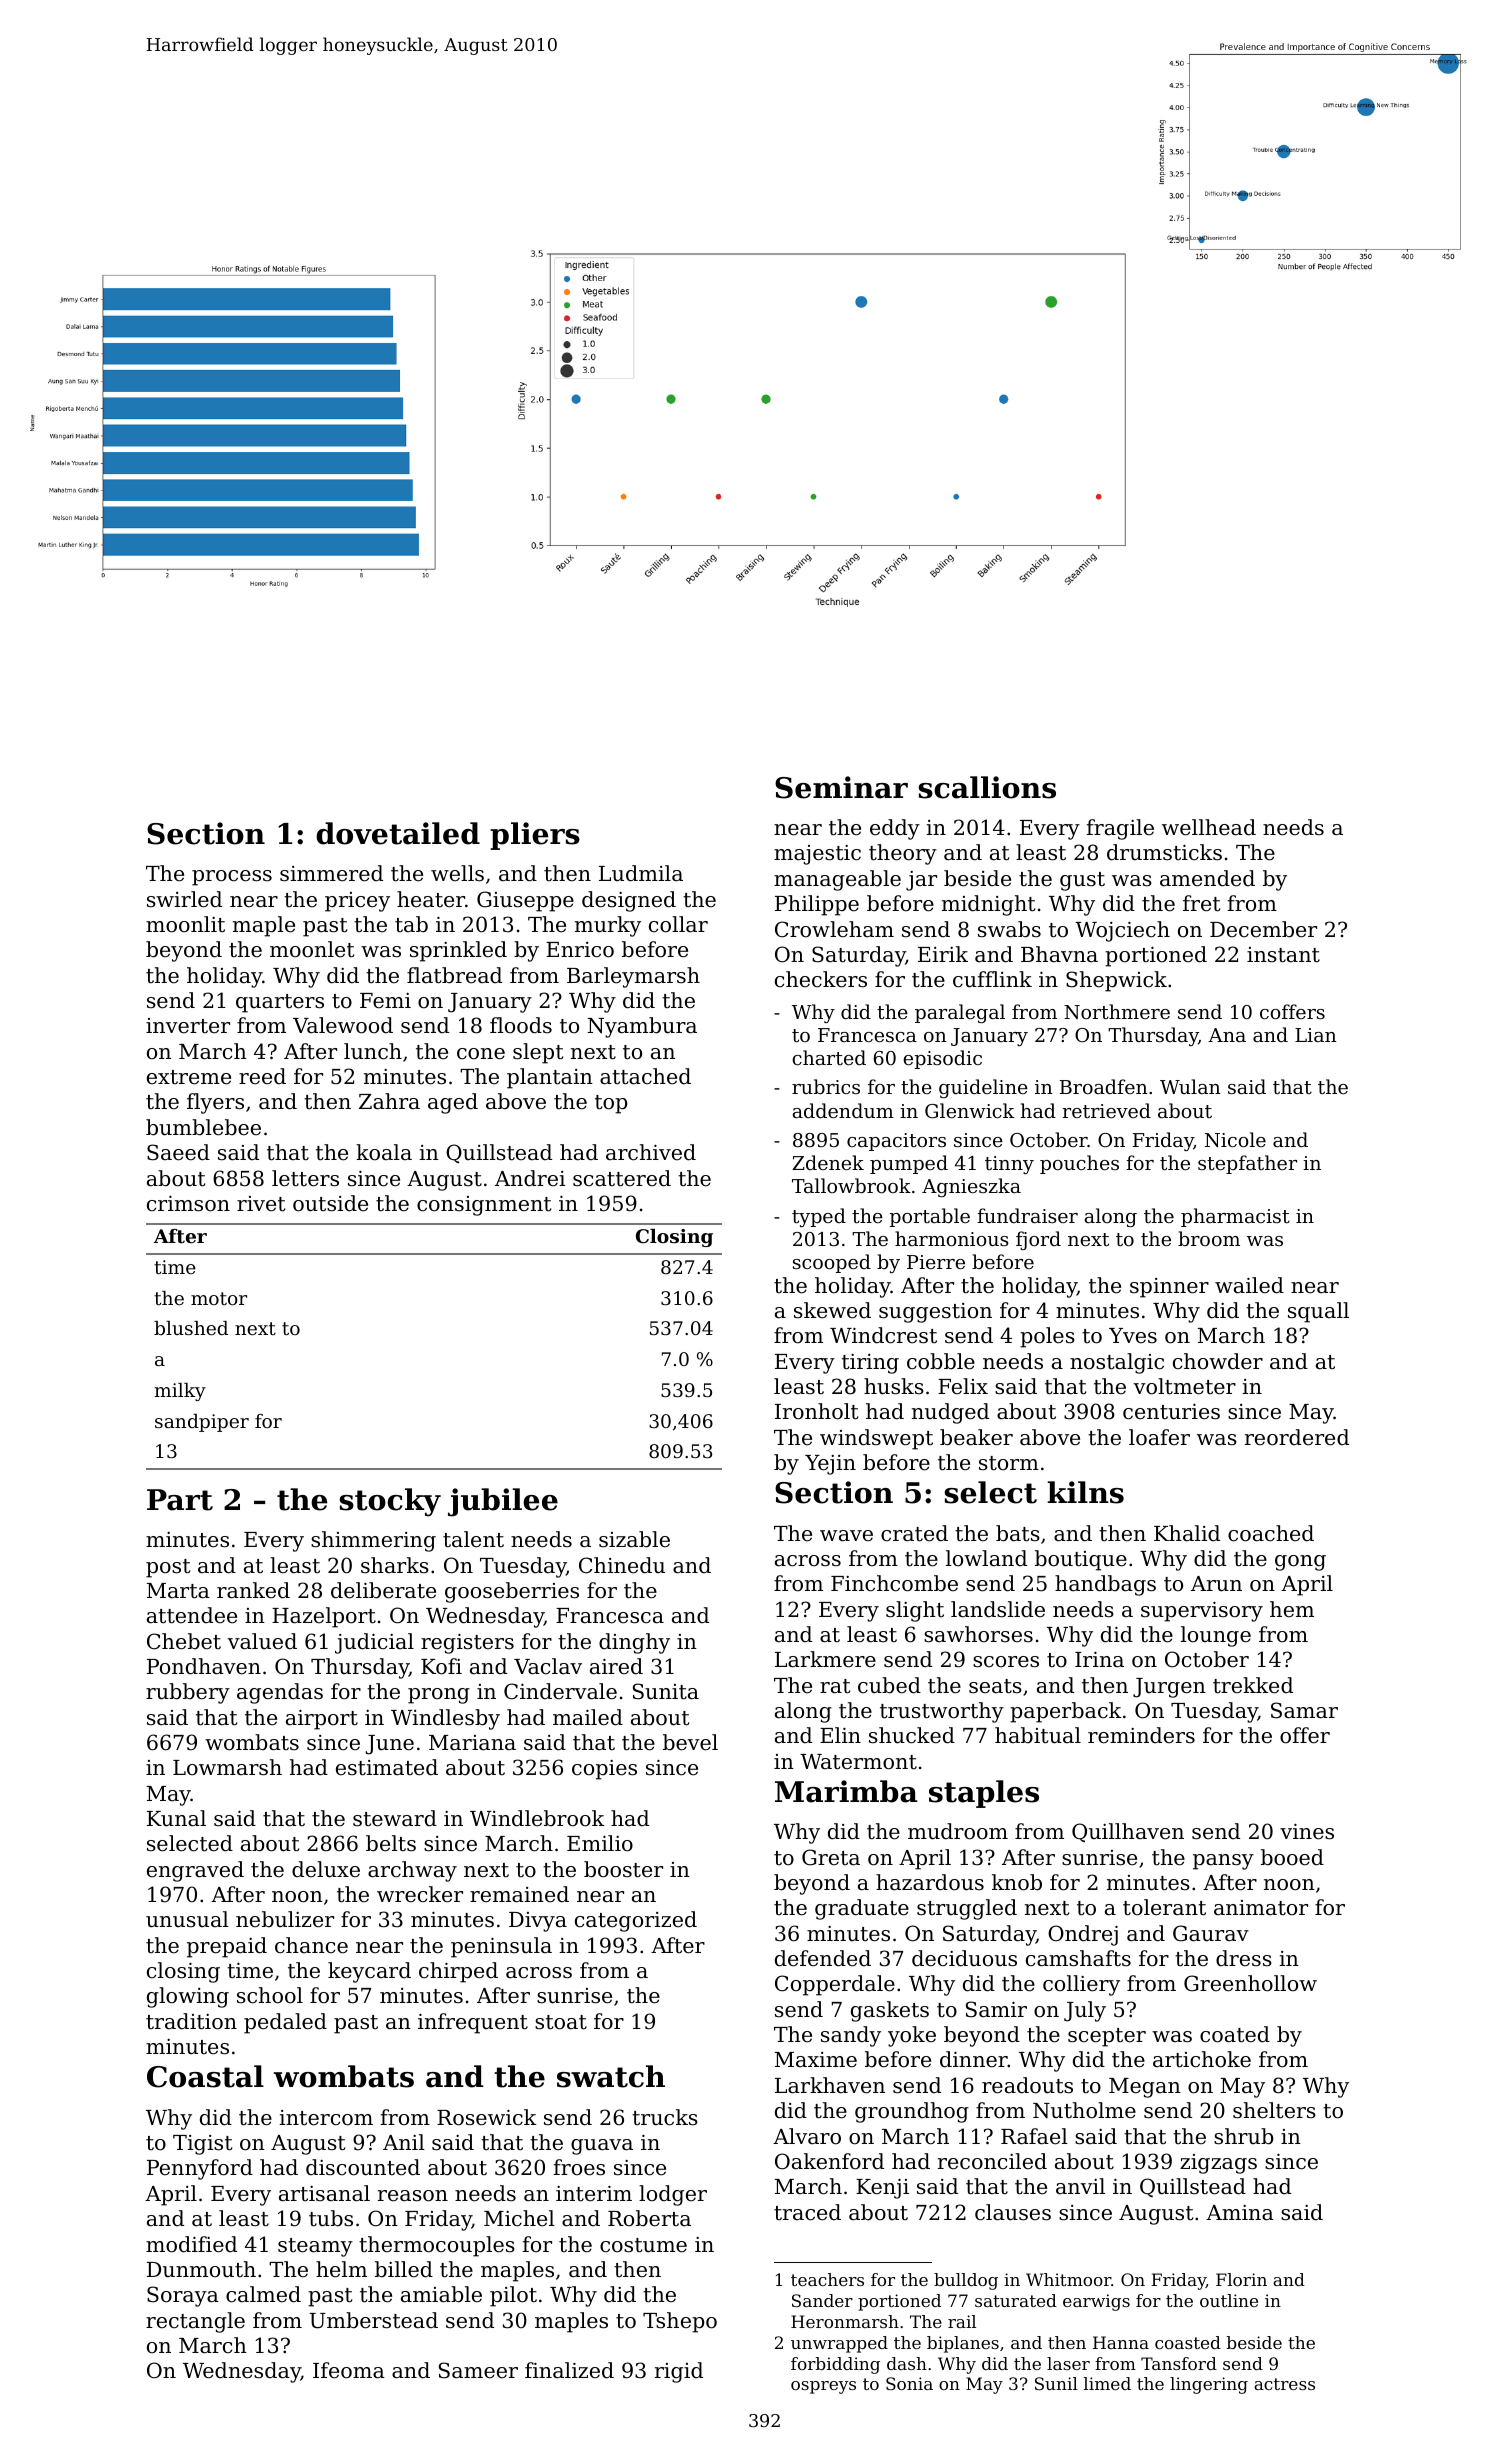 Image resolution: width=1496 pixels, height=2464 pixels. I want to click on Seminar, so click(841, 787).
